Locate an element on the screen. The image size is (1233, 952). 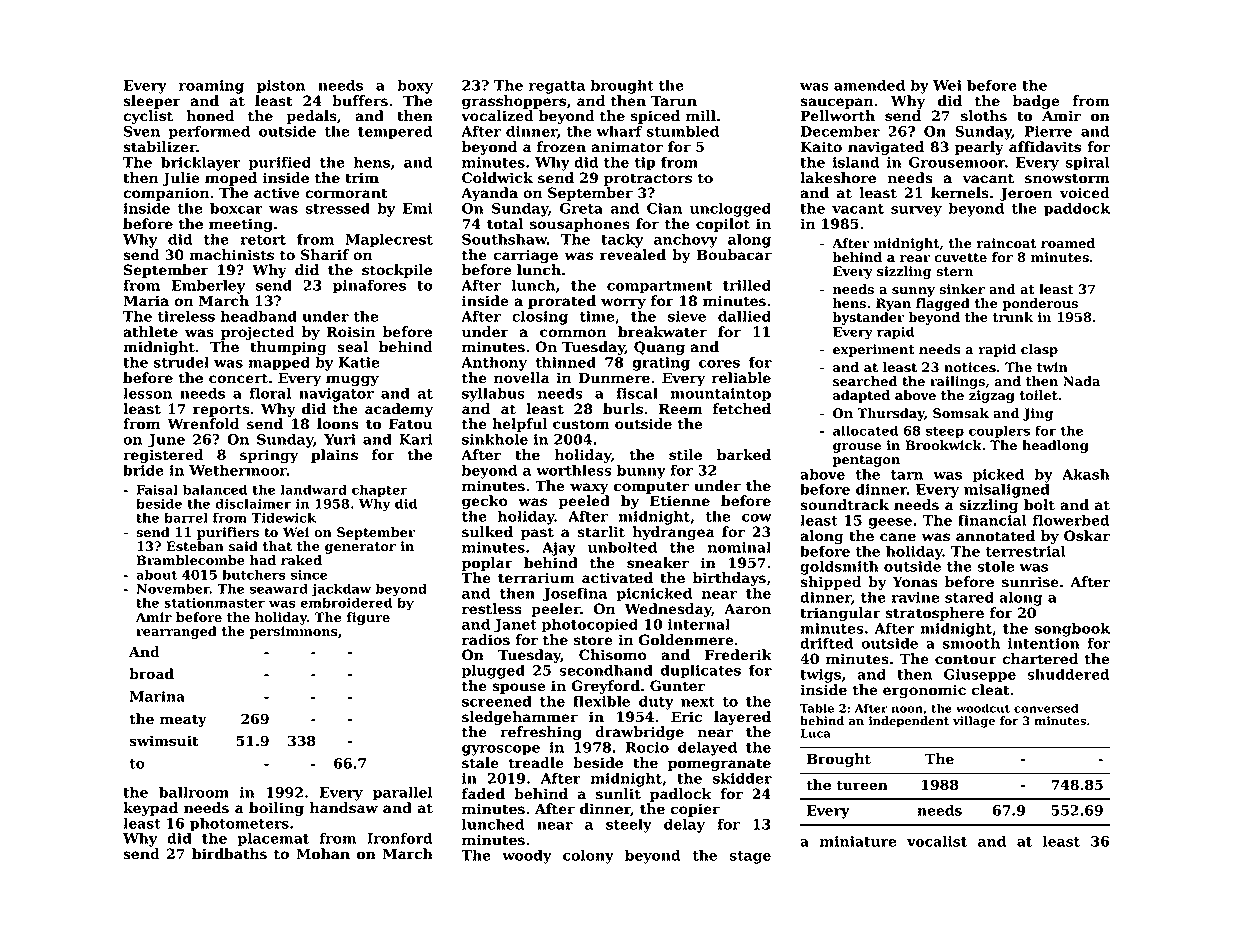
Mohan is located at coordinates (323, 854).
